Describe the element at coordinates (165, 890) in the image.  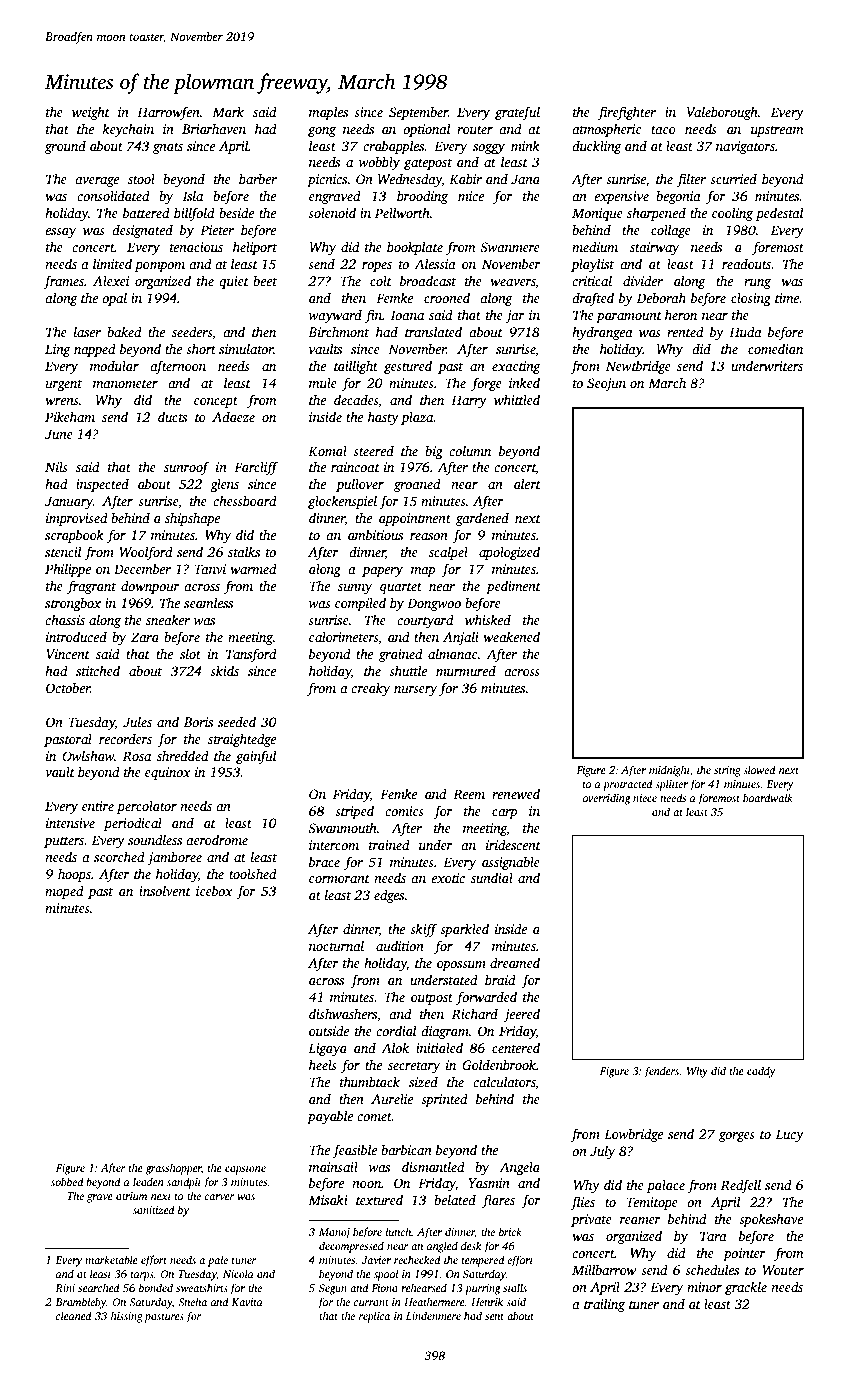
I see `insolvent` at that location.
